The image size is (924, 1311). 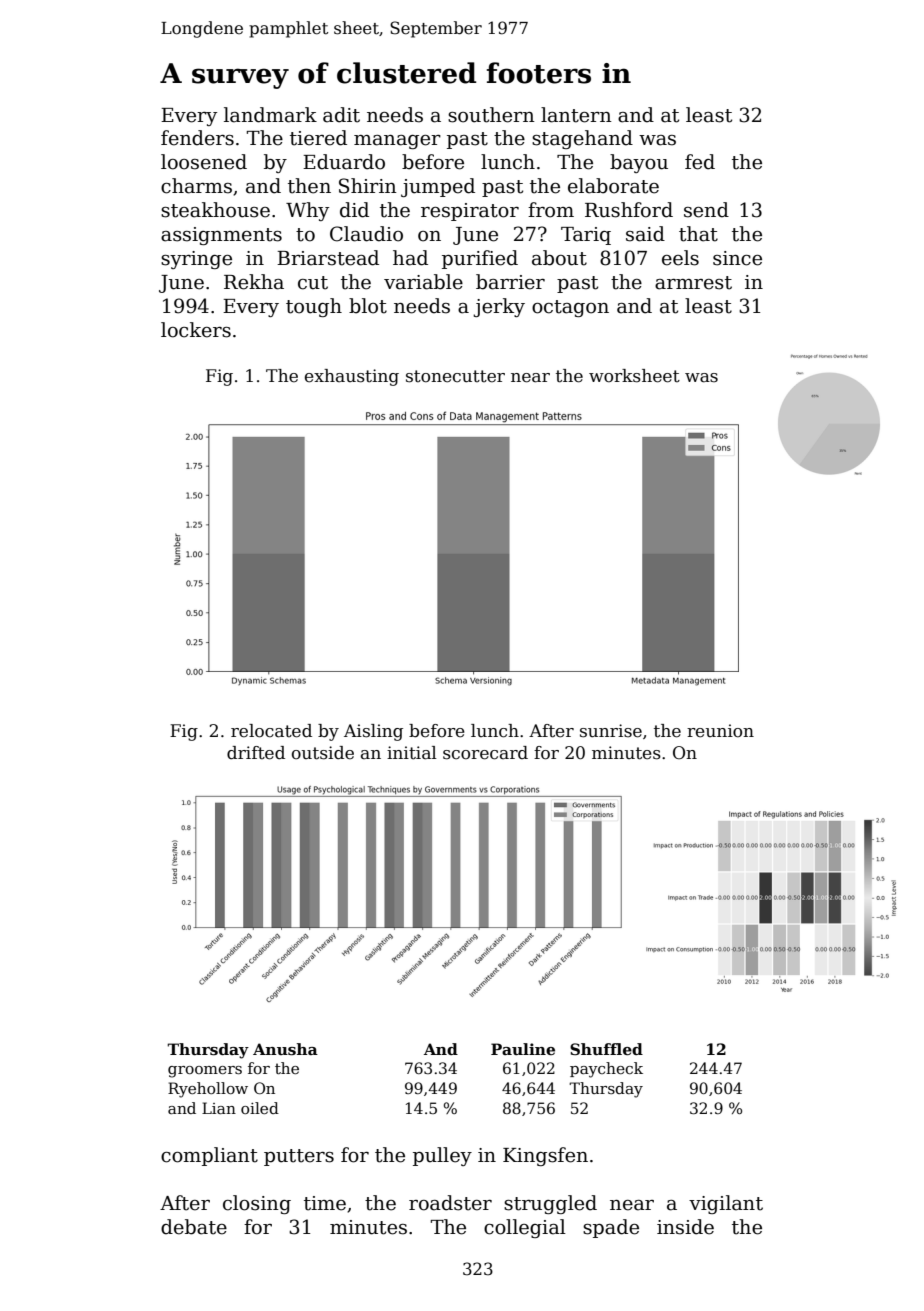 I want to click on Pauline, so click(x=523, y=1049).
